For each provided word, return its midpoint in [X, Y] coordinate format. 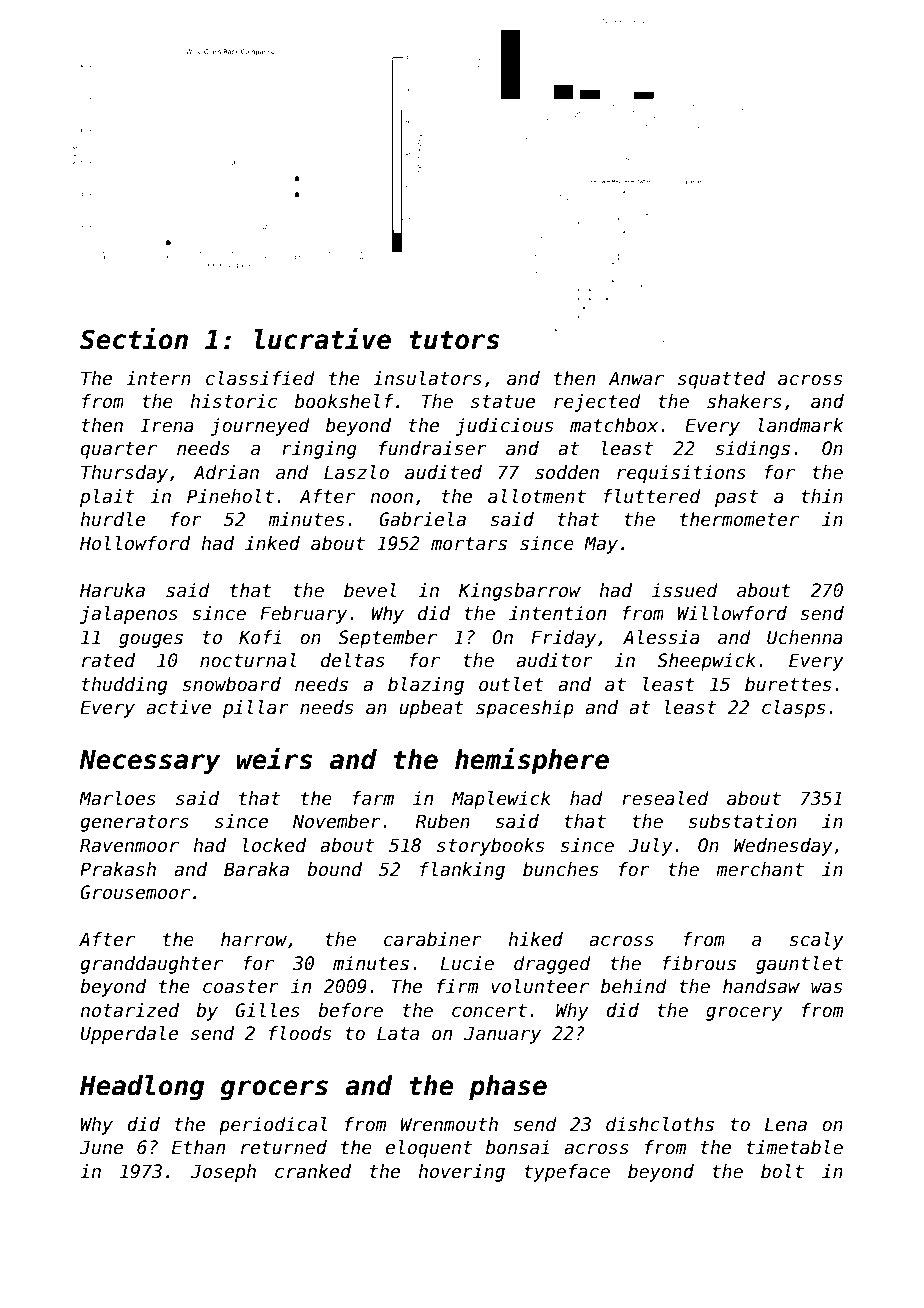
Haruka [112, 590]
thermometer [739, 519]
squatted [721, 380]
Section [134, 339]
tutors [454, 340]
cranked [313, 1171]
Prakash [118, 869]
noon [391, 498]
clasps [793, 709]
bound [334, 869]
